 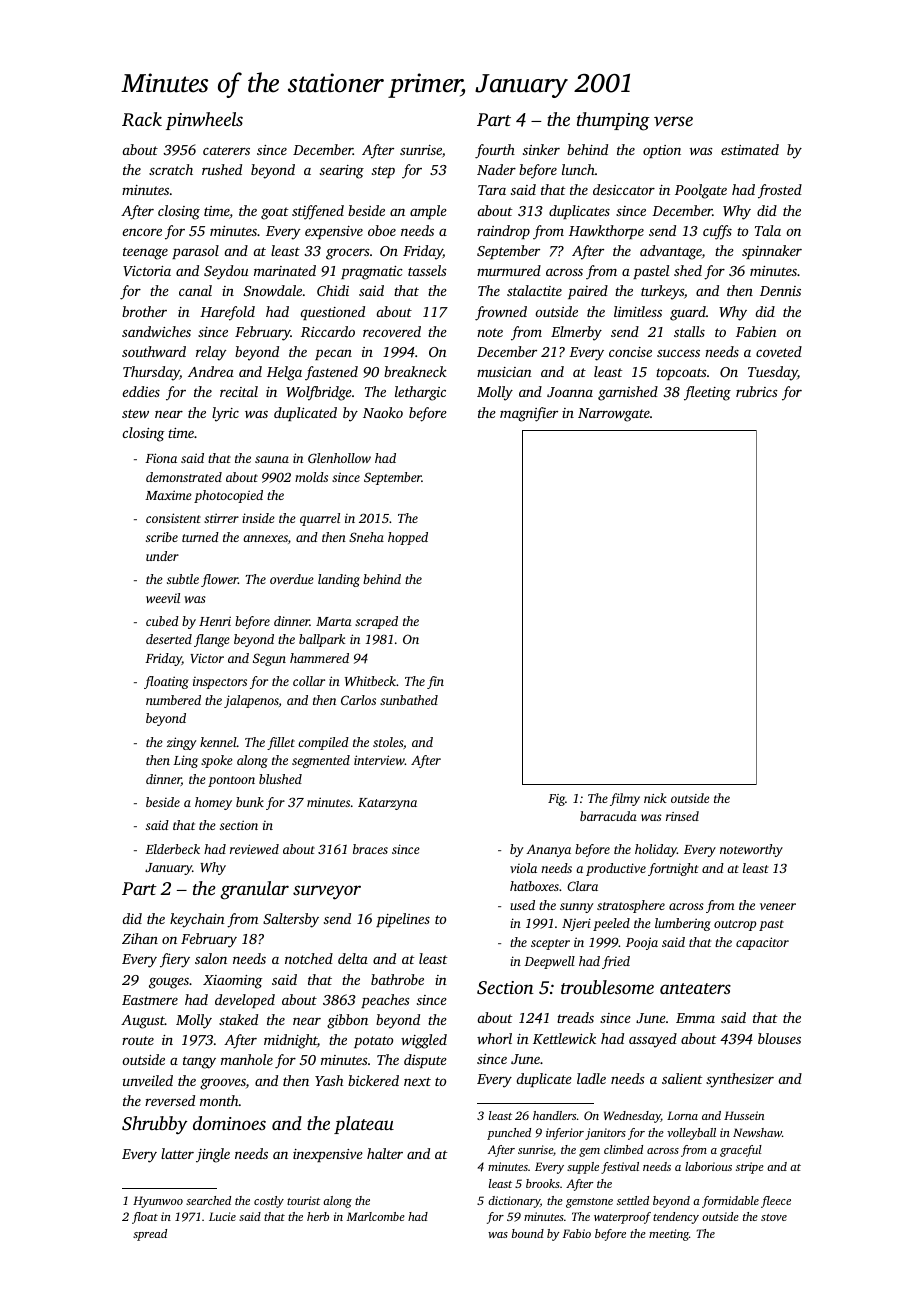 What do you see at coordinates (208, 1200) in the page?
I see `searched` at bounding box center [208, 1200].
